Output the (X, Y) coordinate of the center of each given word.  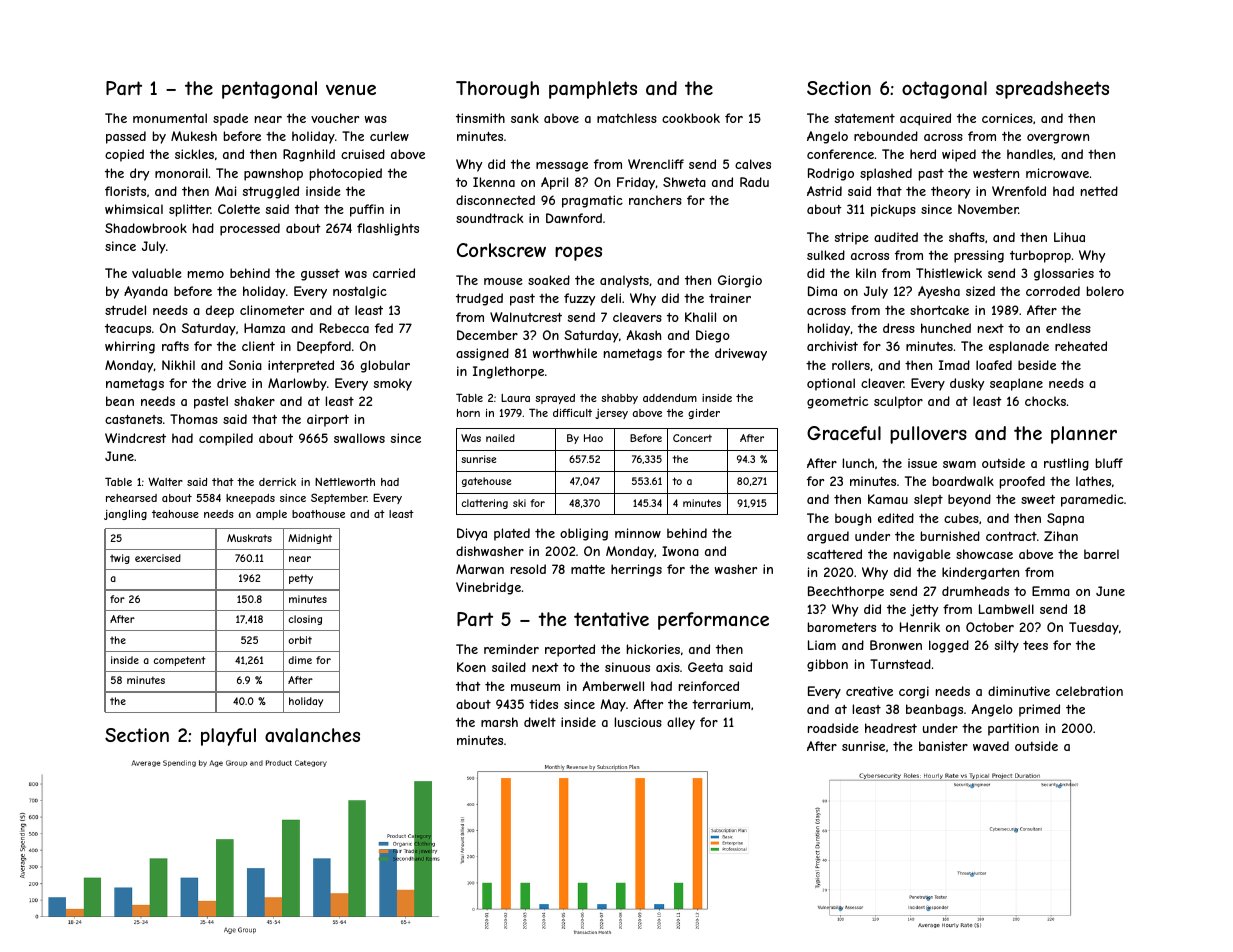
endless (1068, 328)
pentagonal (269, 90)
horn (468, 413)
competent (179, 661)
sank (525, 118)
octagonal (944, 90)
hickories (653, 649)
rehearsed (131, 498)
